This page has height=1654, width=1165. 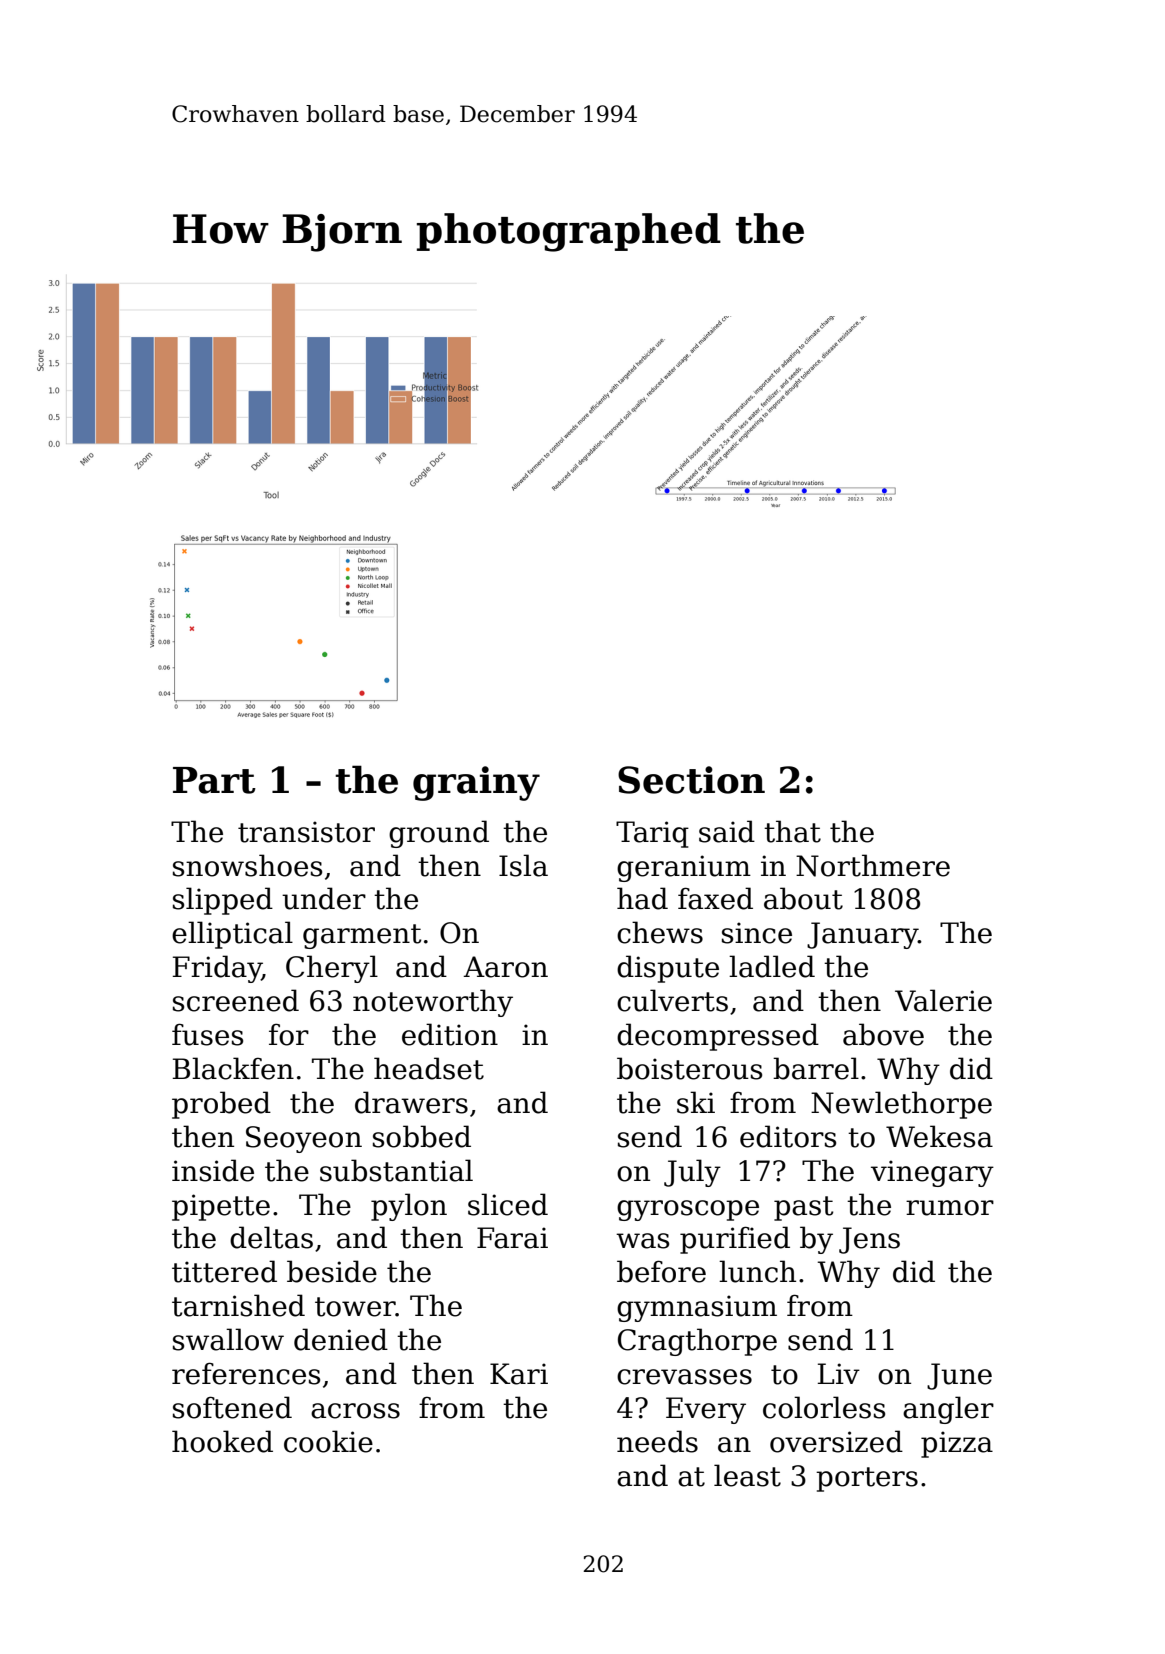 I want to click on grainy, so click(x=476, y=783).
